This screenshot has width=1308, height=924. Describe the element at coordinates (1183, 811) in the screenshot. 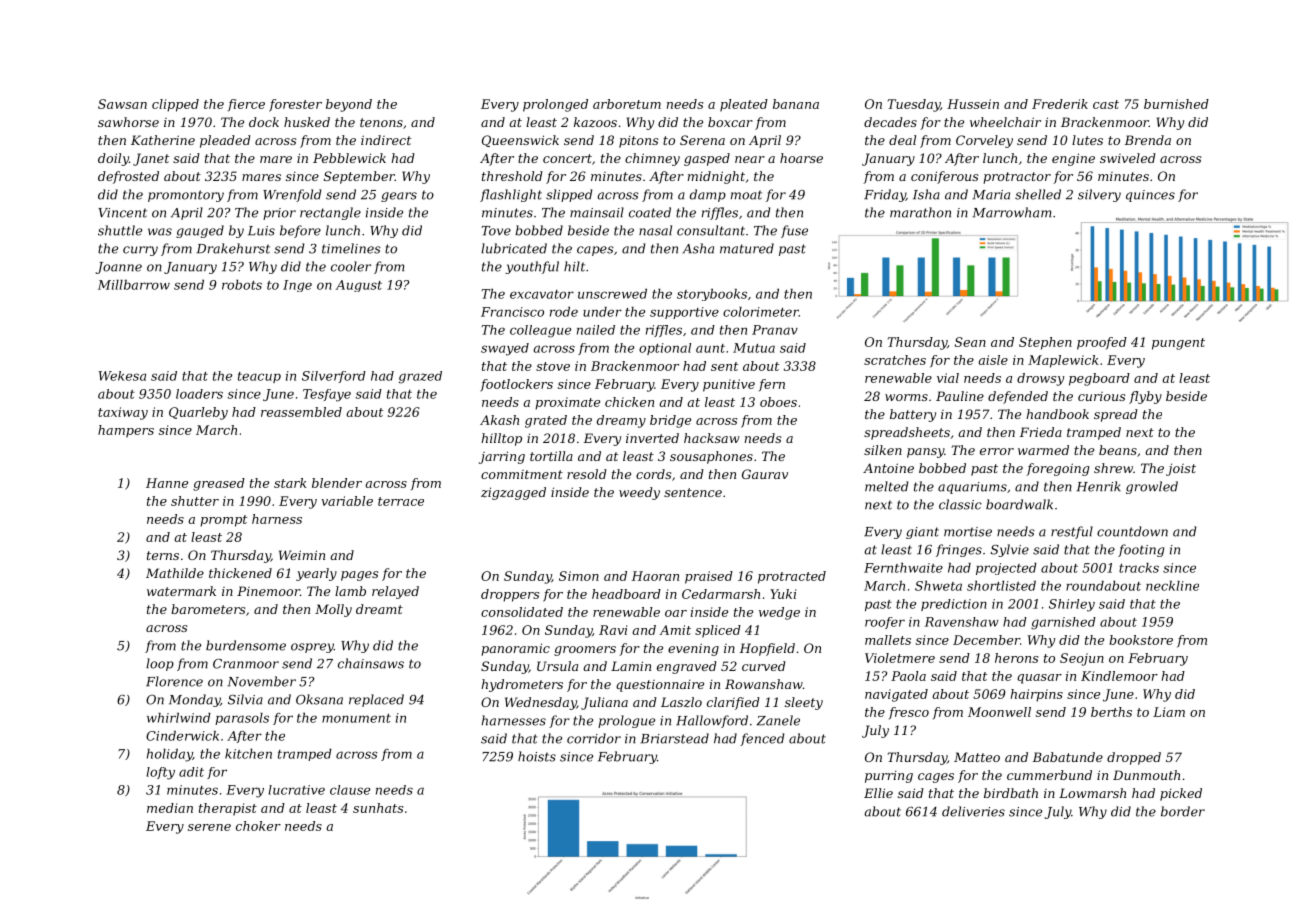

I see `border` at that location.
